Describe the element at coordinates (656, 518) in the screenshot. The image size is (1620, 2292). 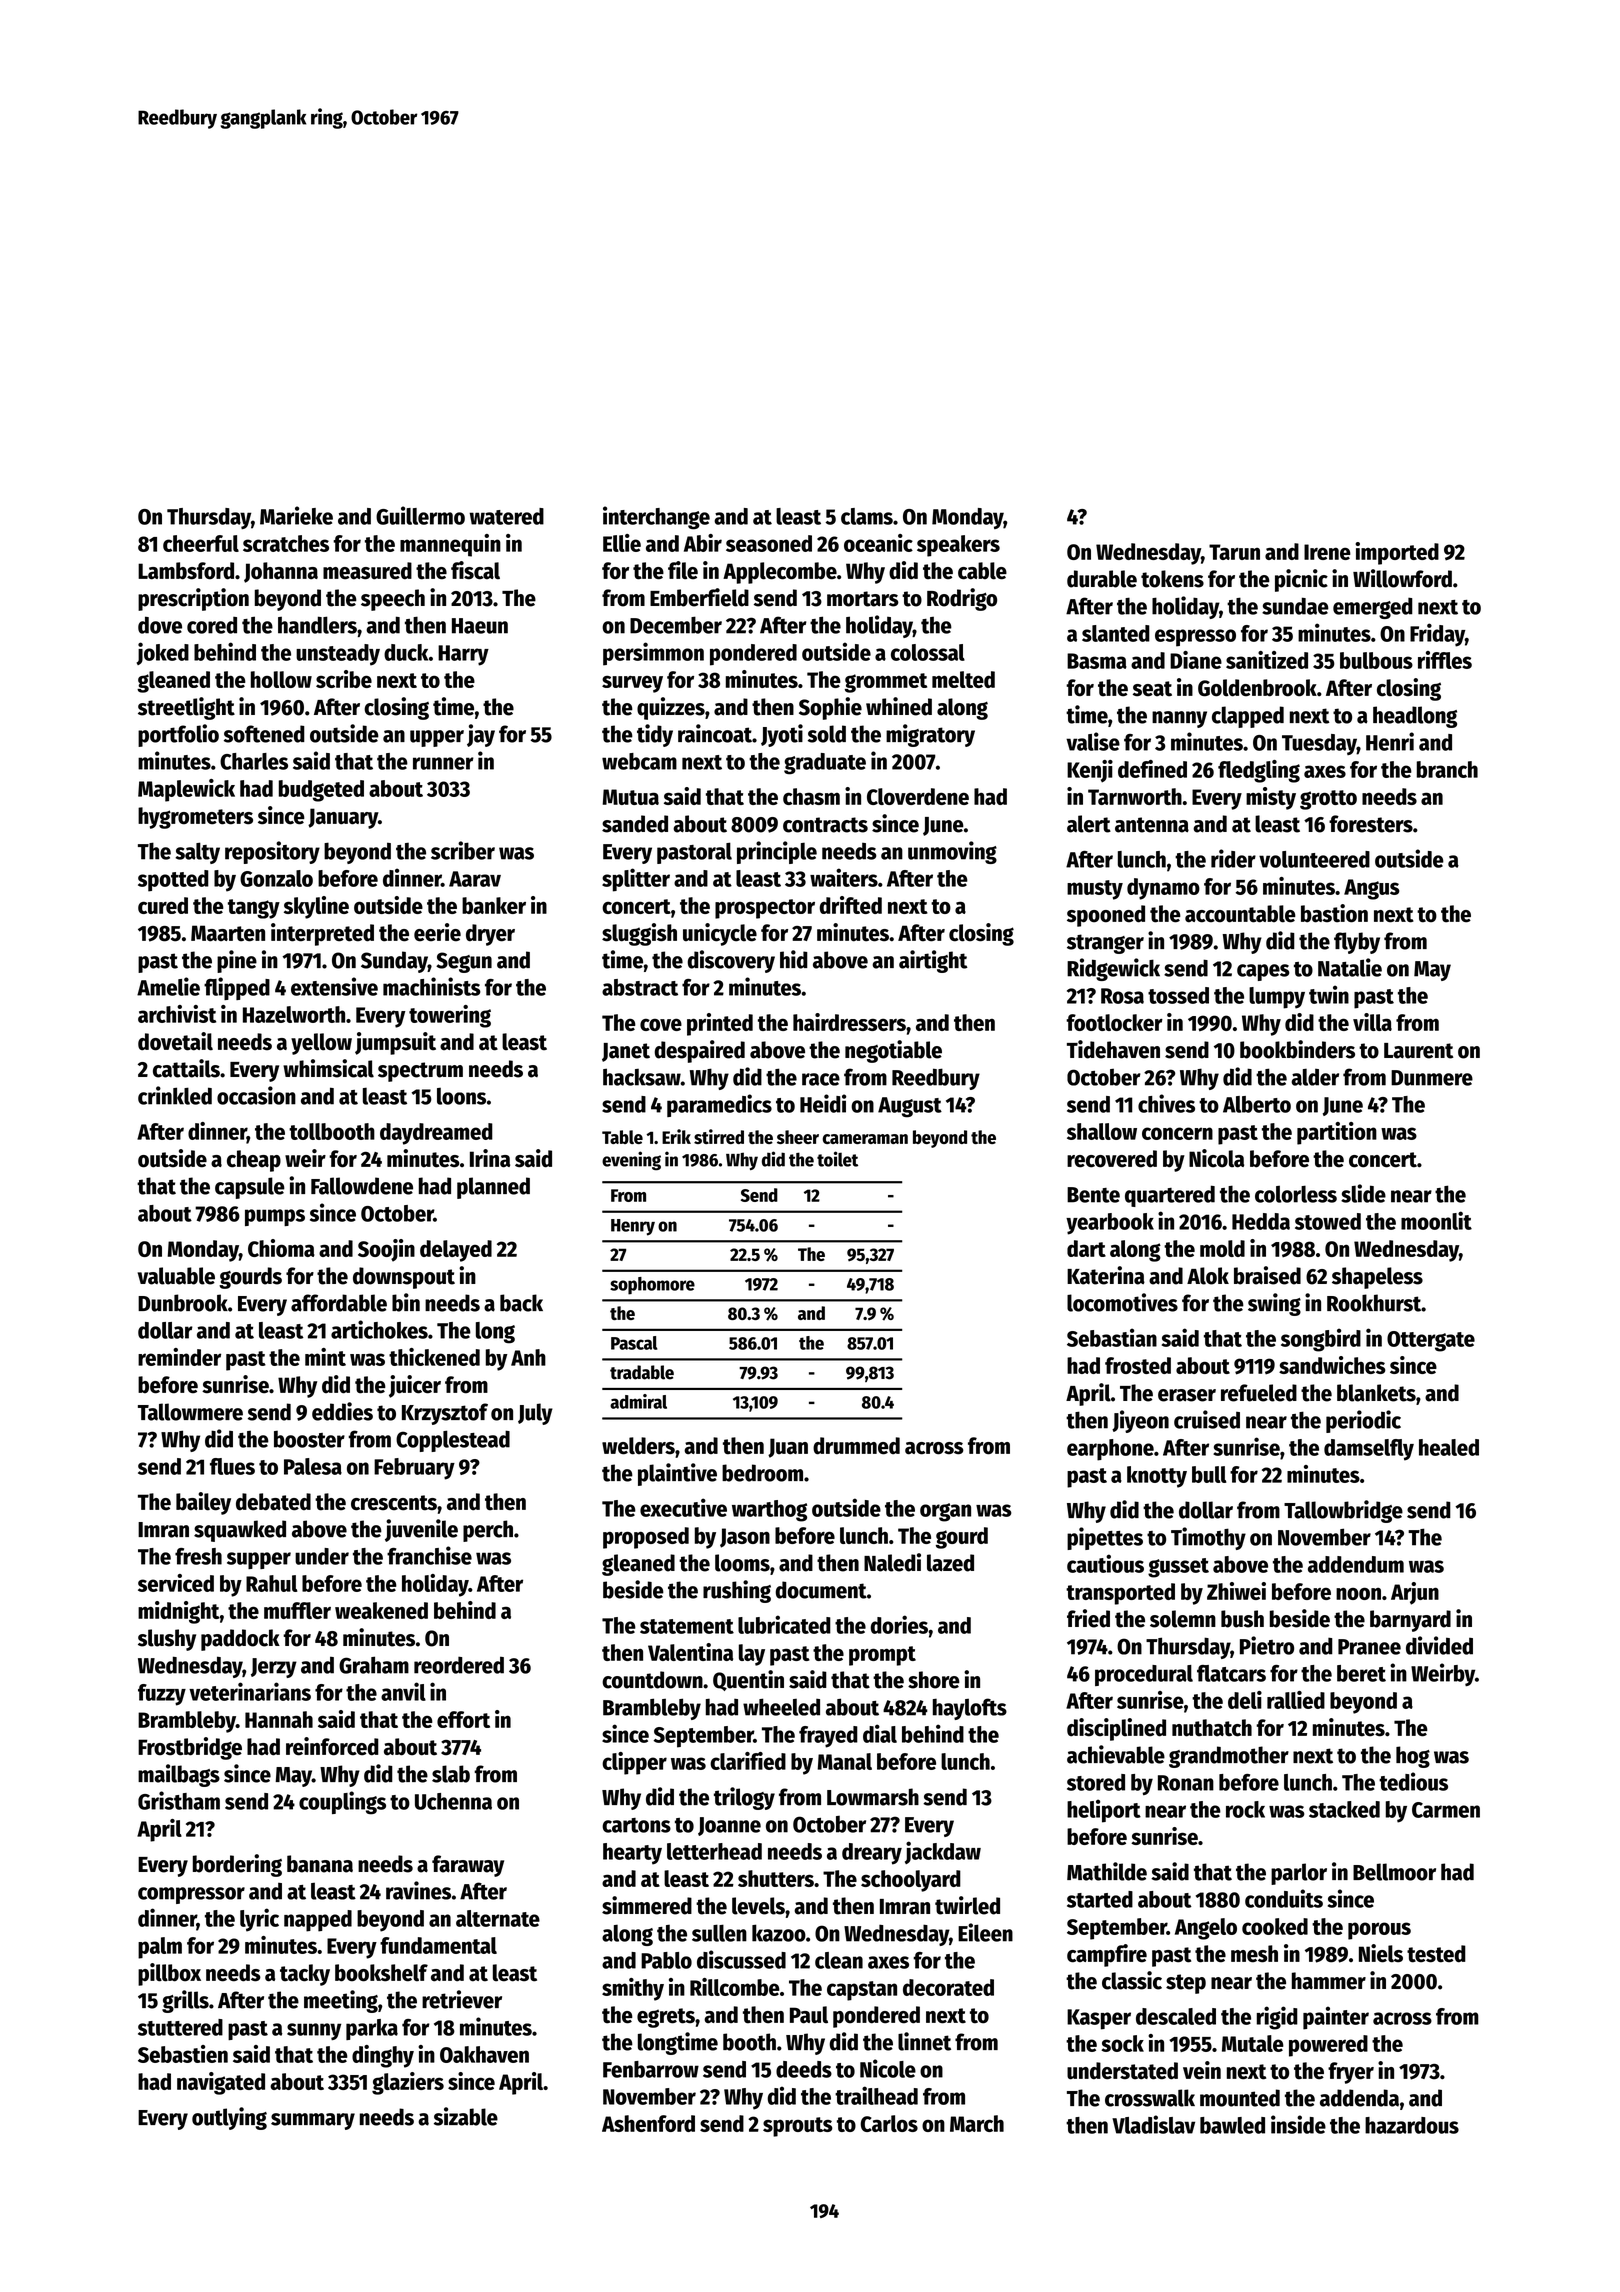
I see `interchange` at that location.
